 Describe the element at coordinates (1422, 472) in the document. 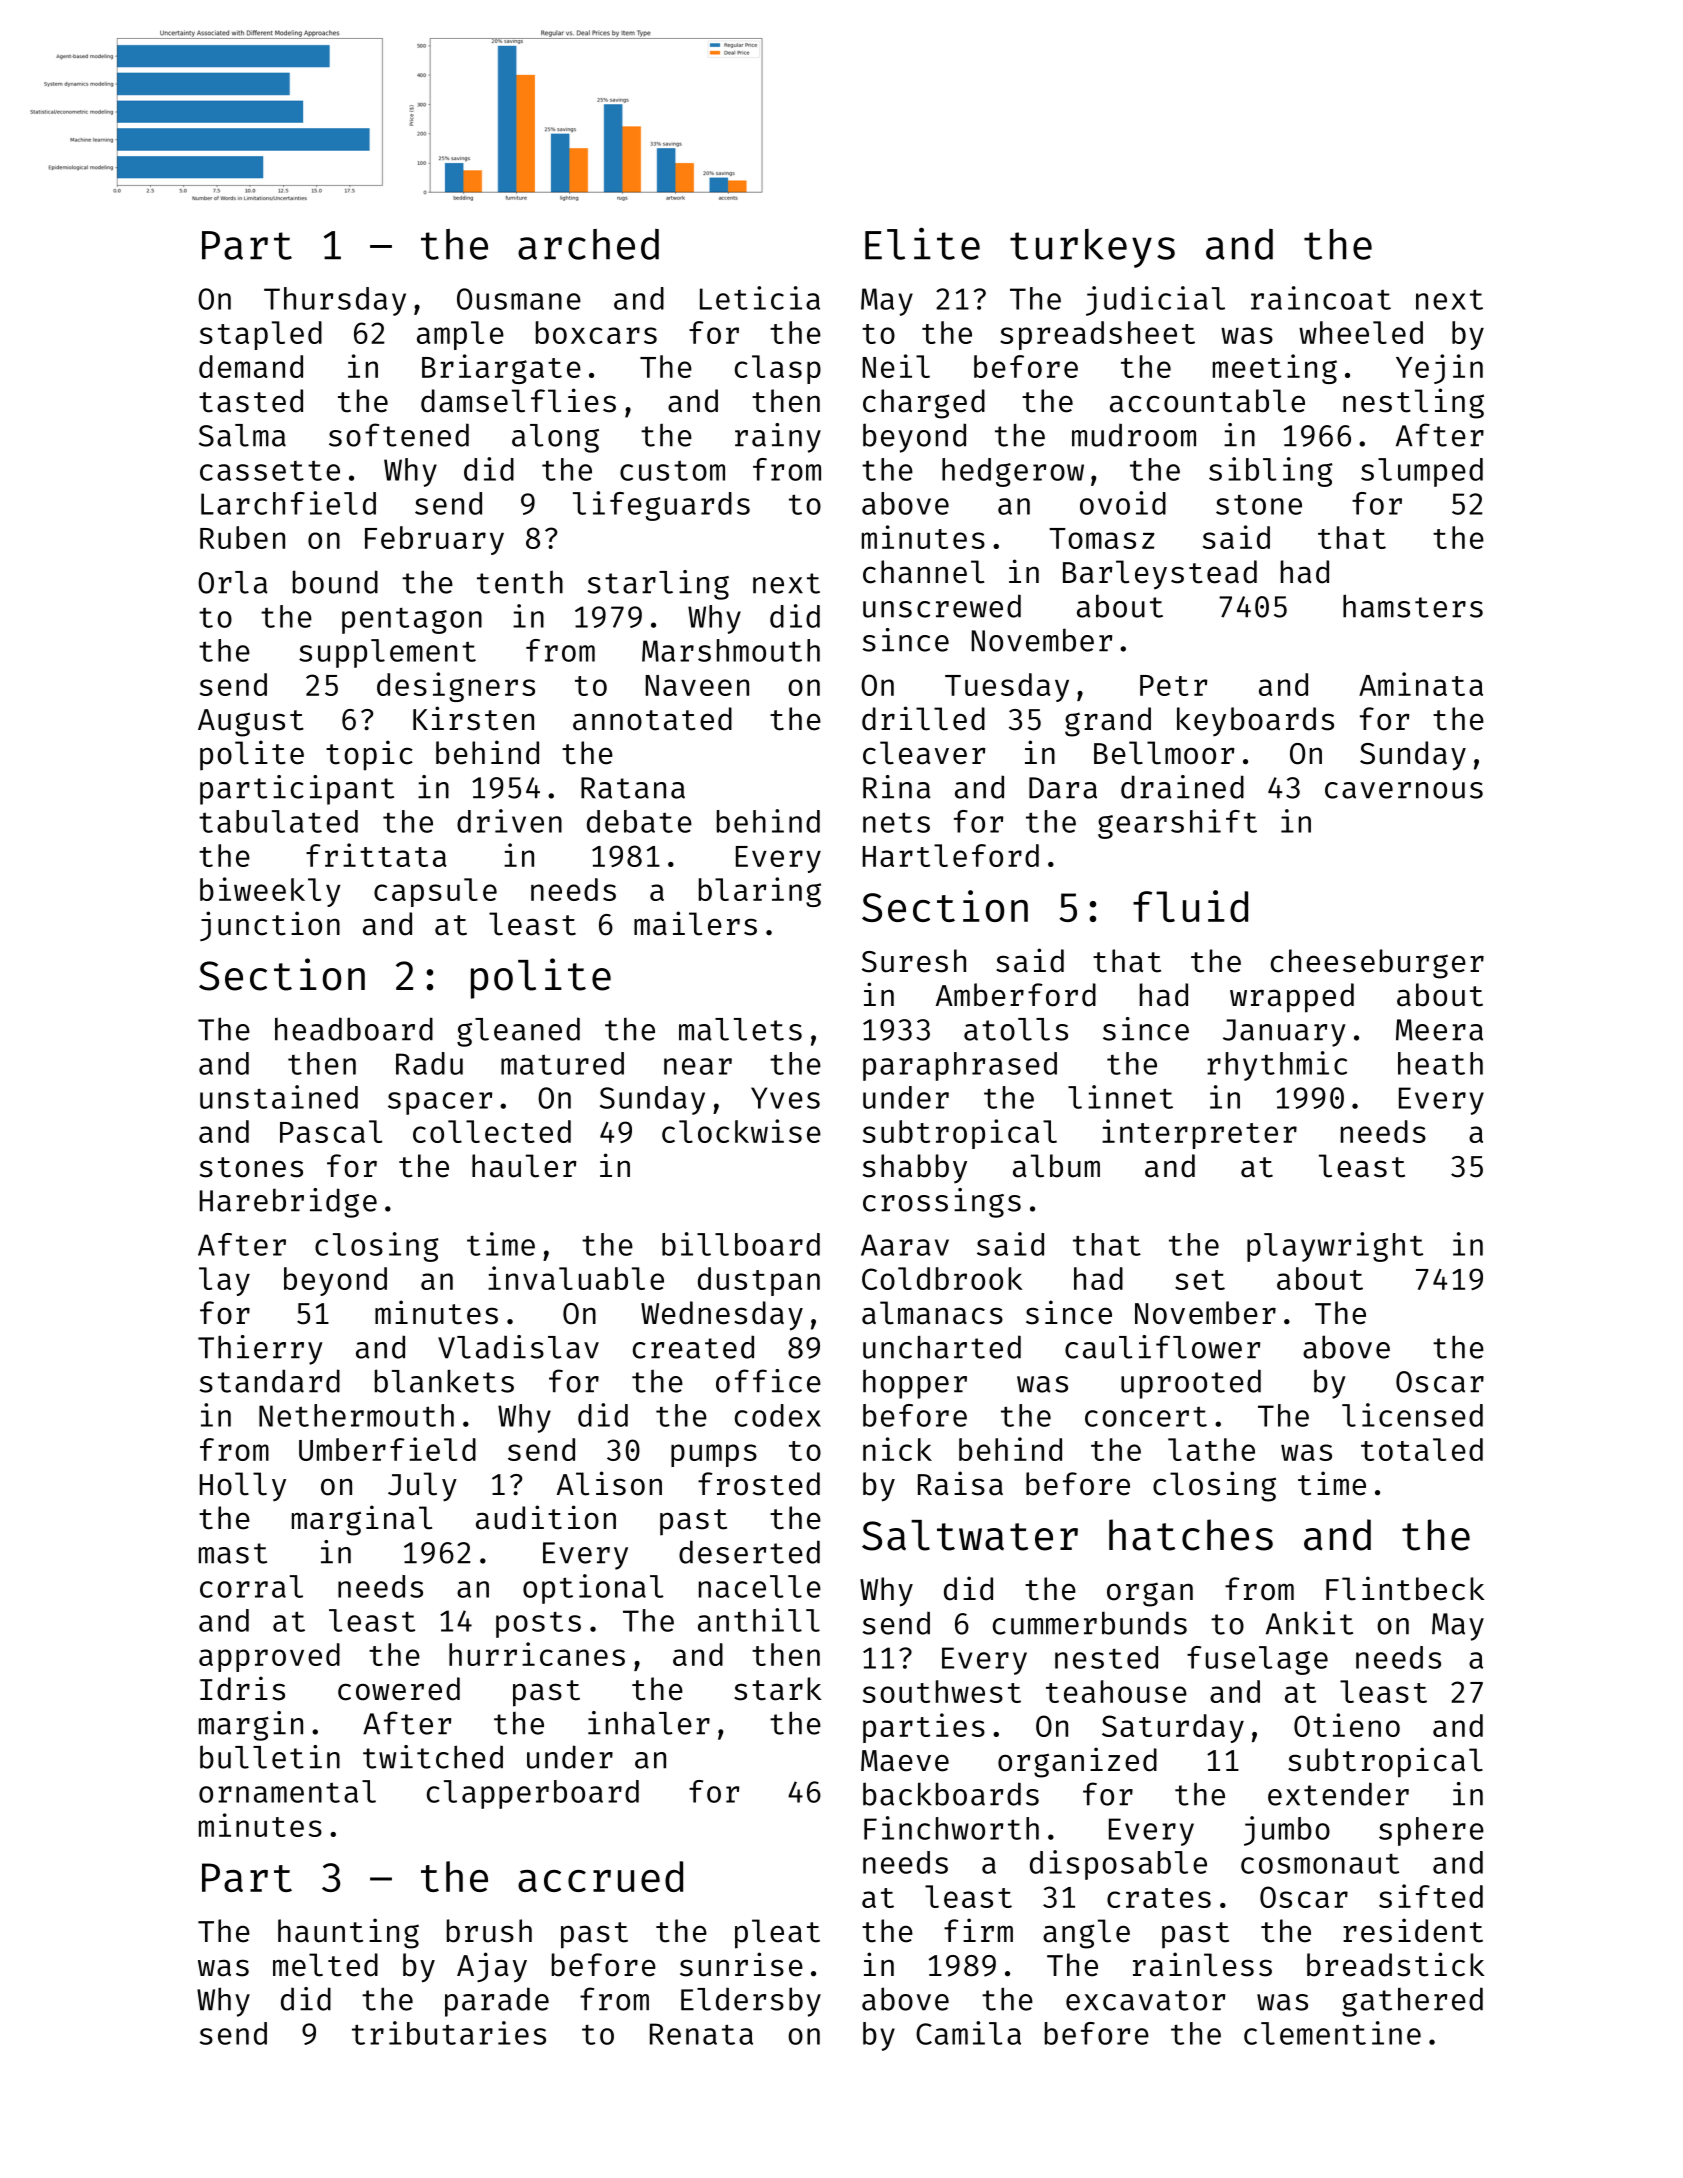

I see `slumped` at that location.
